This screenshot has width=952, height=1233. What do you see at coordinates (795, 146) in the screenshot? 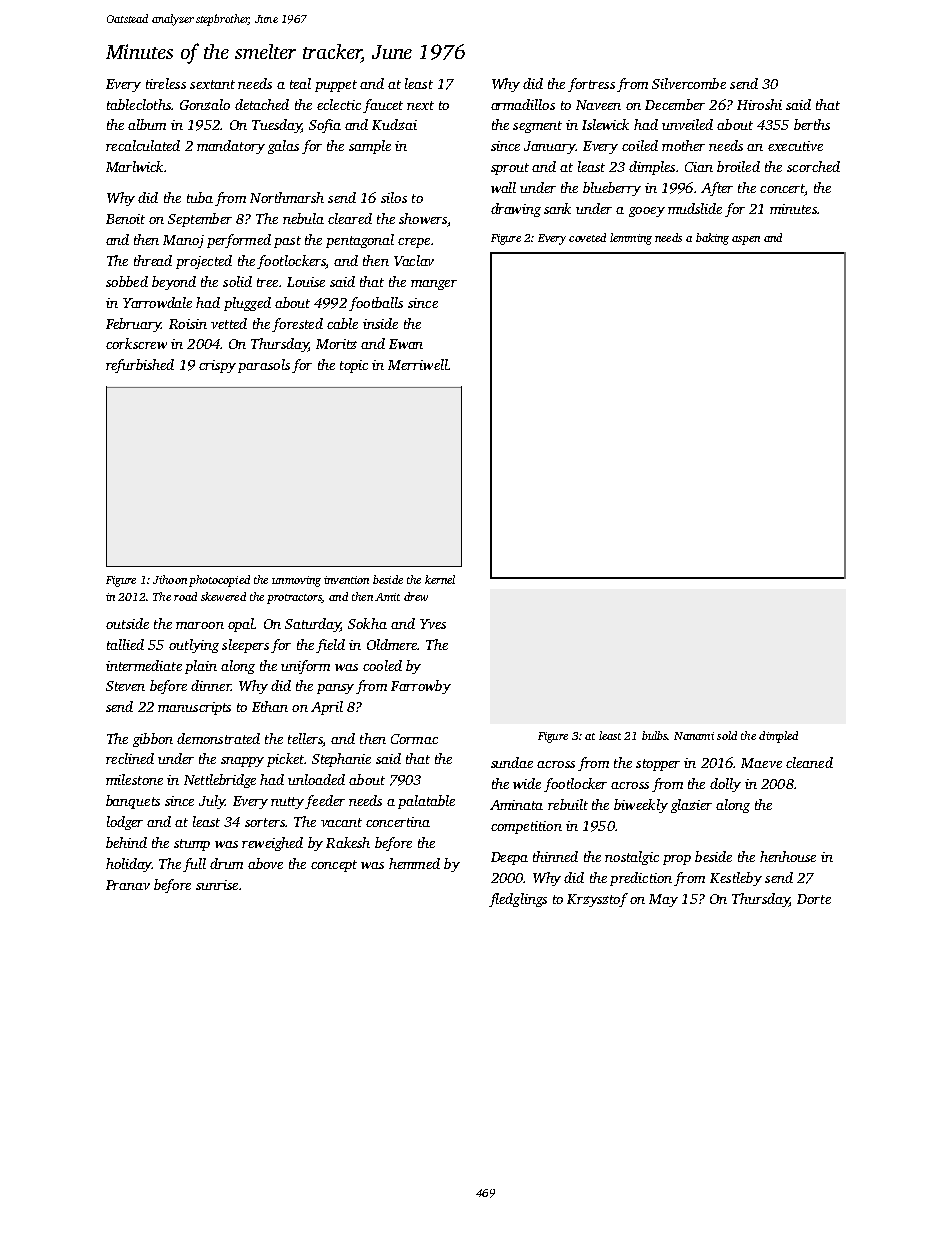
I see `executive` at bounding box center [795, 146].
